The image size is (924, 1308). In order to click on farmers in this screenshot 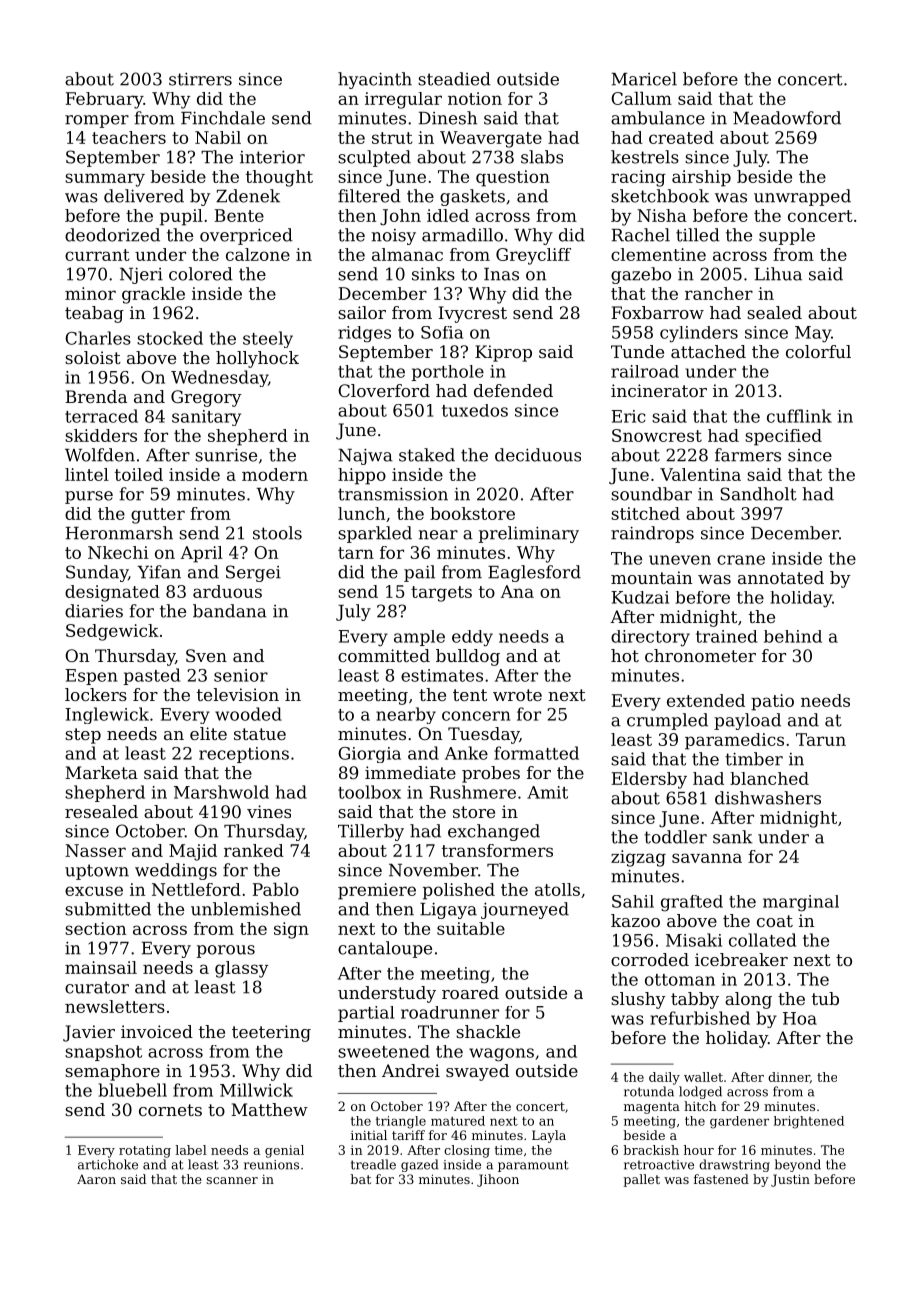, I will do `click(748, 455)`.
